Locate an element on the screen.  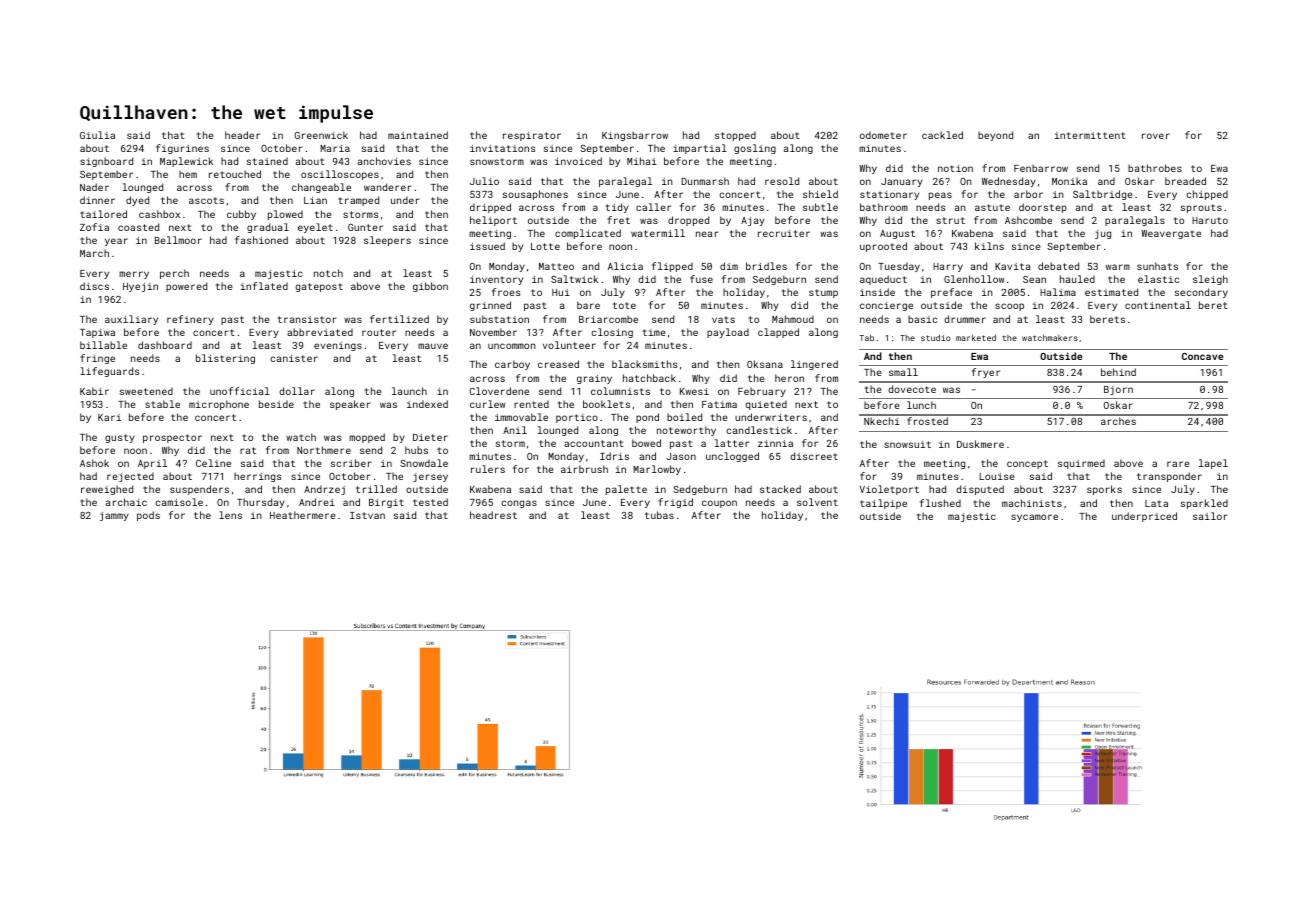
respirator is located at coordinates (532, 136).
